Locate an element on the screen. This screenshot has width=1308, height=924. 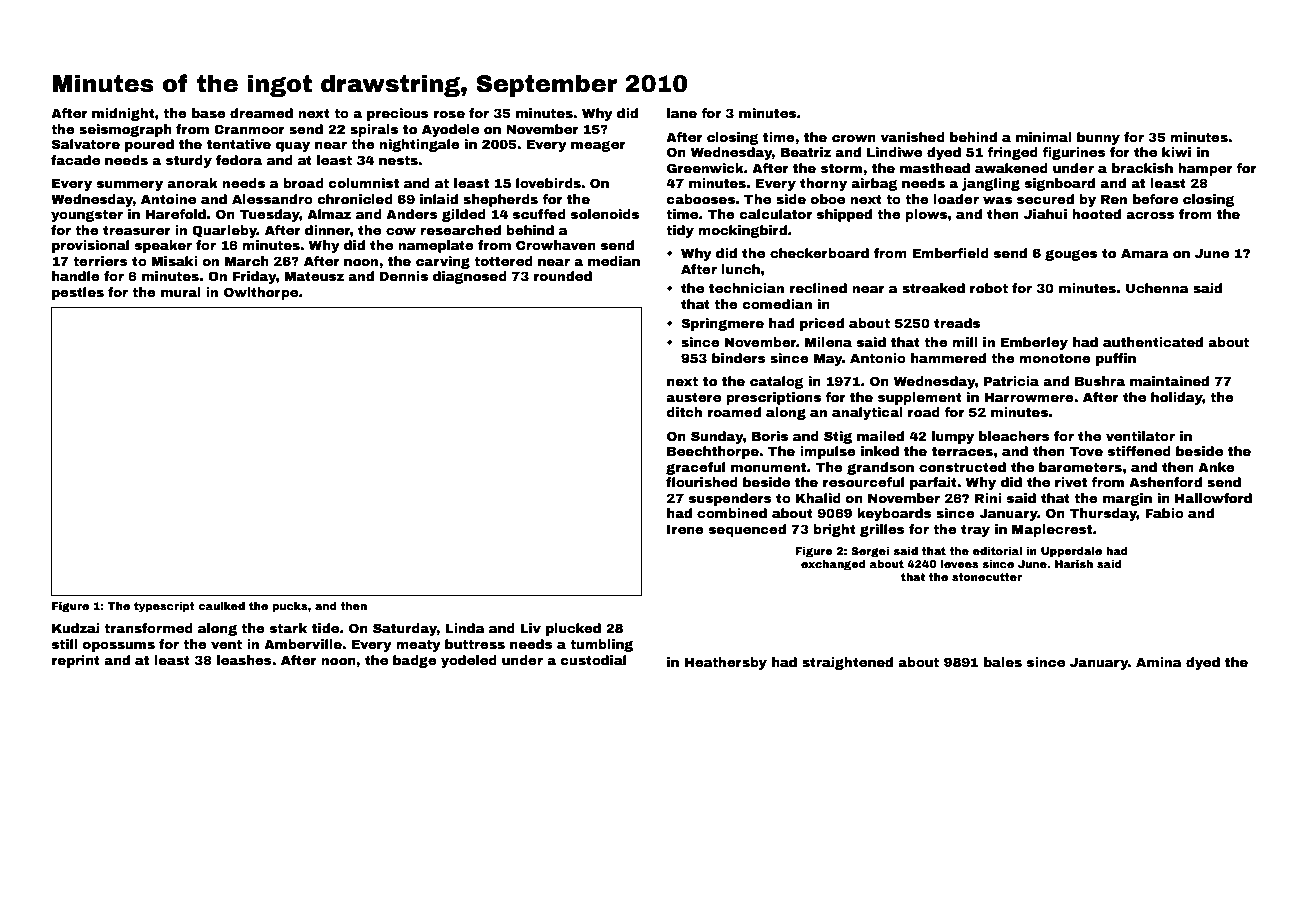
poured is located at coordinates (149, 145).
